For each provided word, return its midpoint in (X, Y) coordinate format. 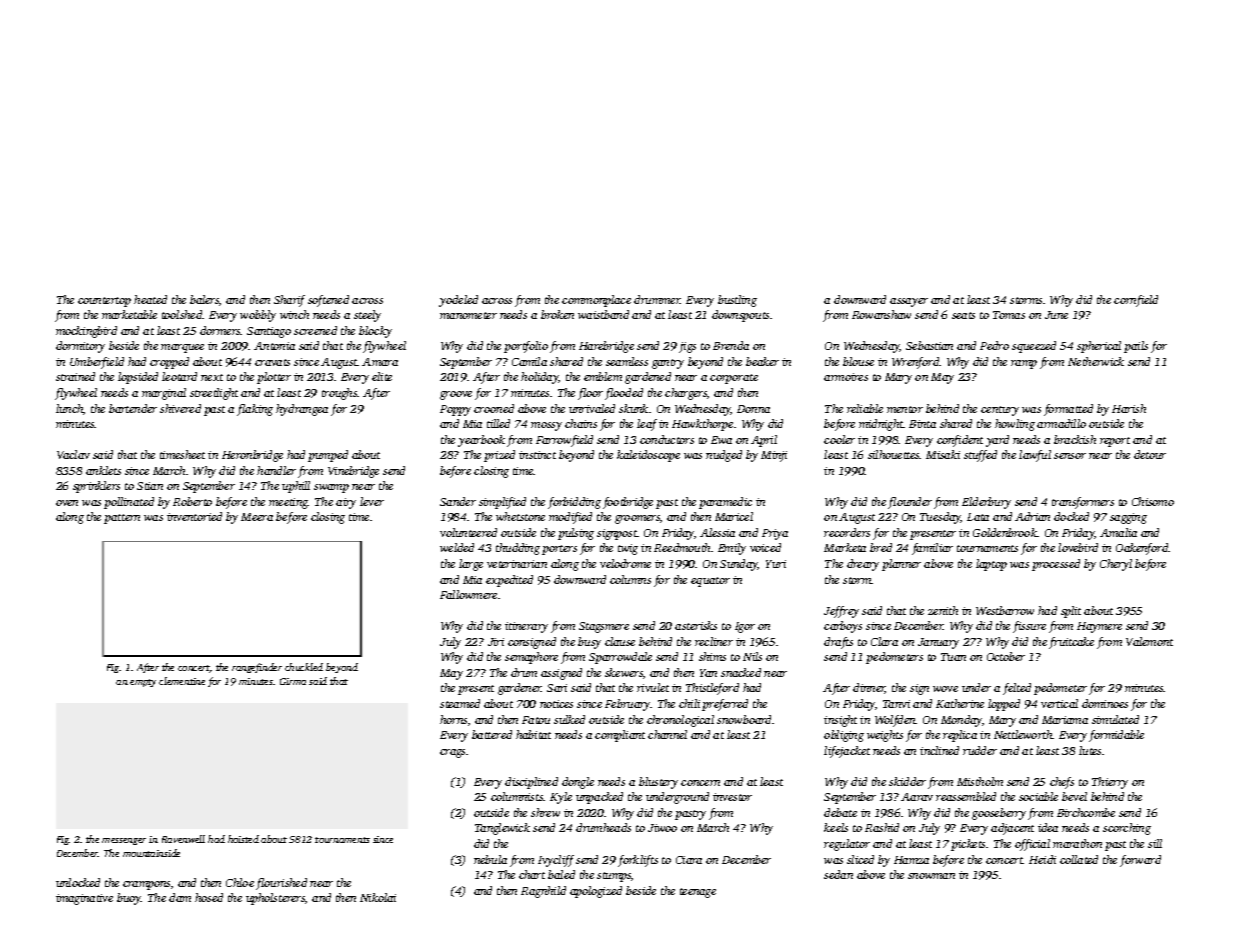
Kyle (561, 798)
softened (328, 301)
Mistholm (980, 781)
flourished (281, 884)
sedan (838, 874)
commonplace (596, 301)
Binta (922, 424)
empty (143, 683)
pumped (328, 456)
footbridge (628, 503)
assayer (909, 302)
